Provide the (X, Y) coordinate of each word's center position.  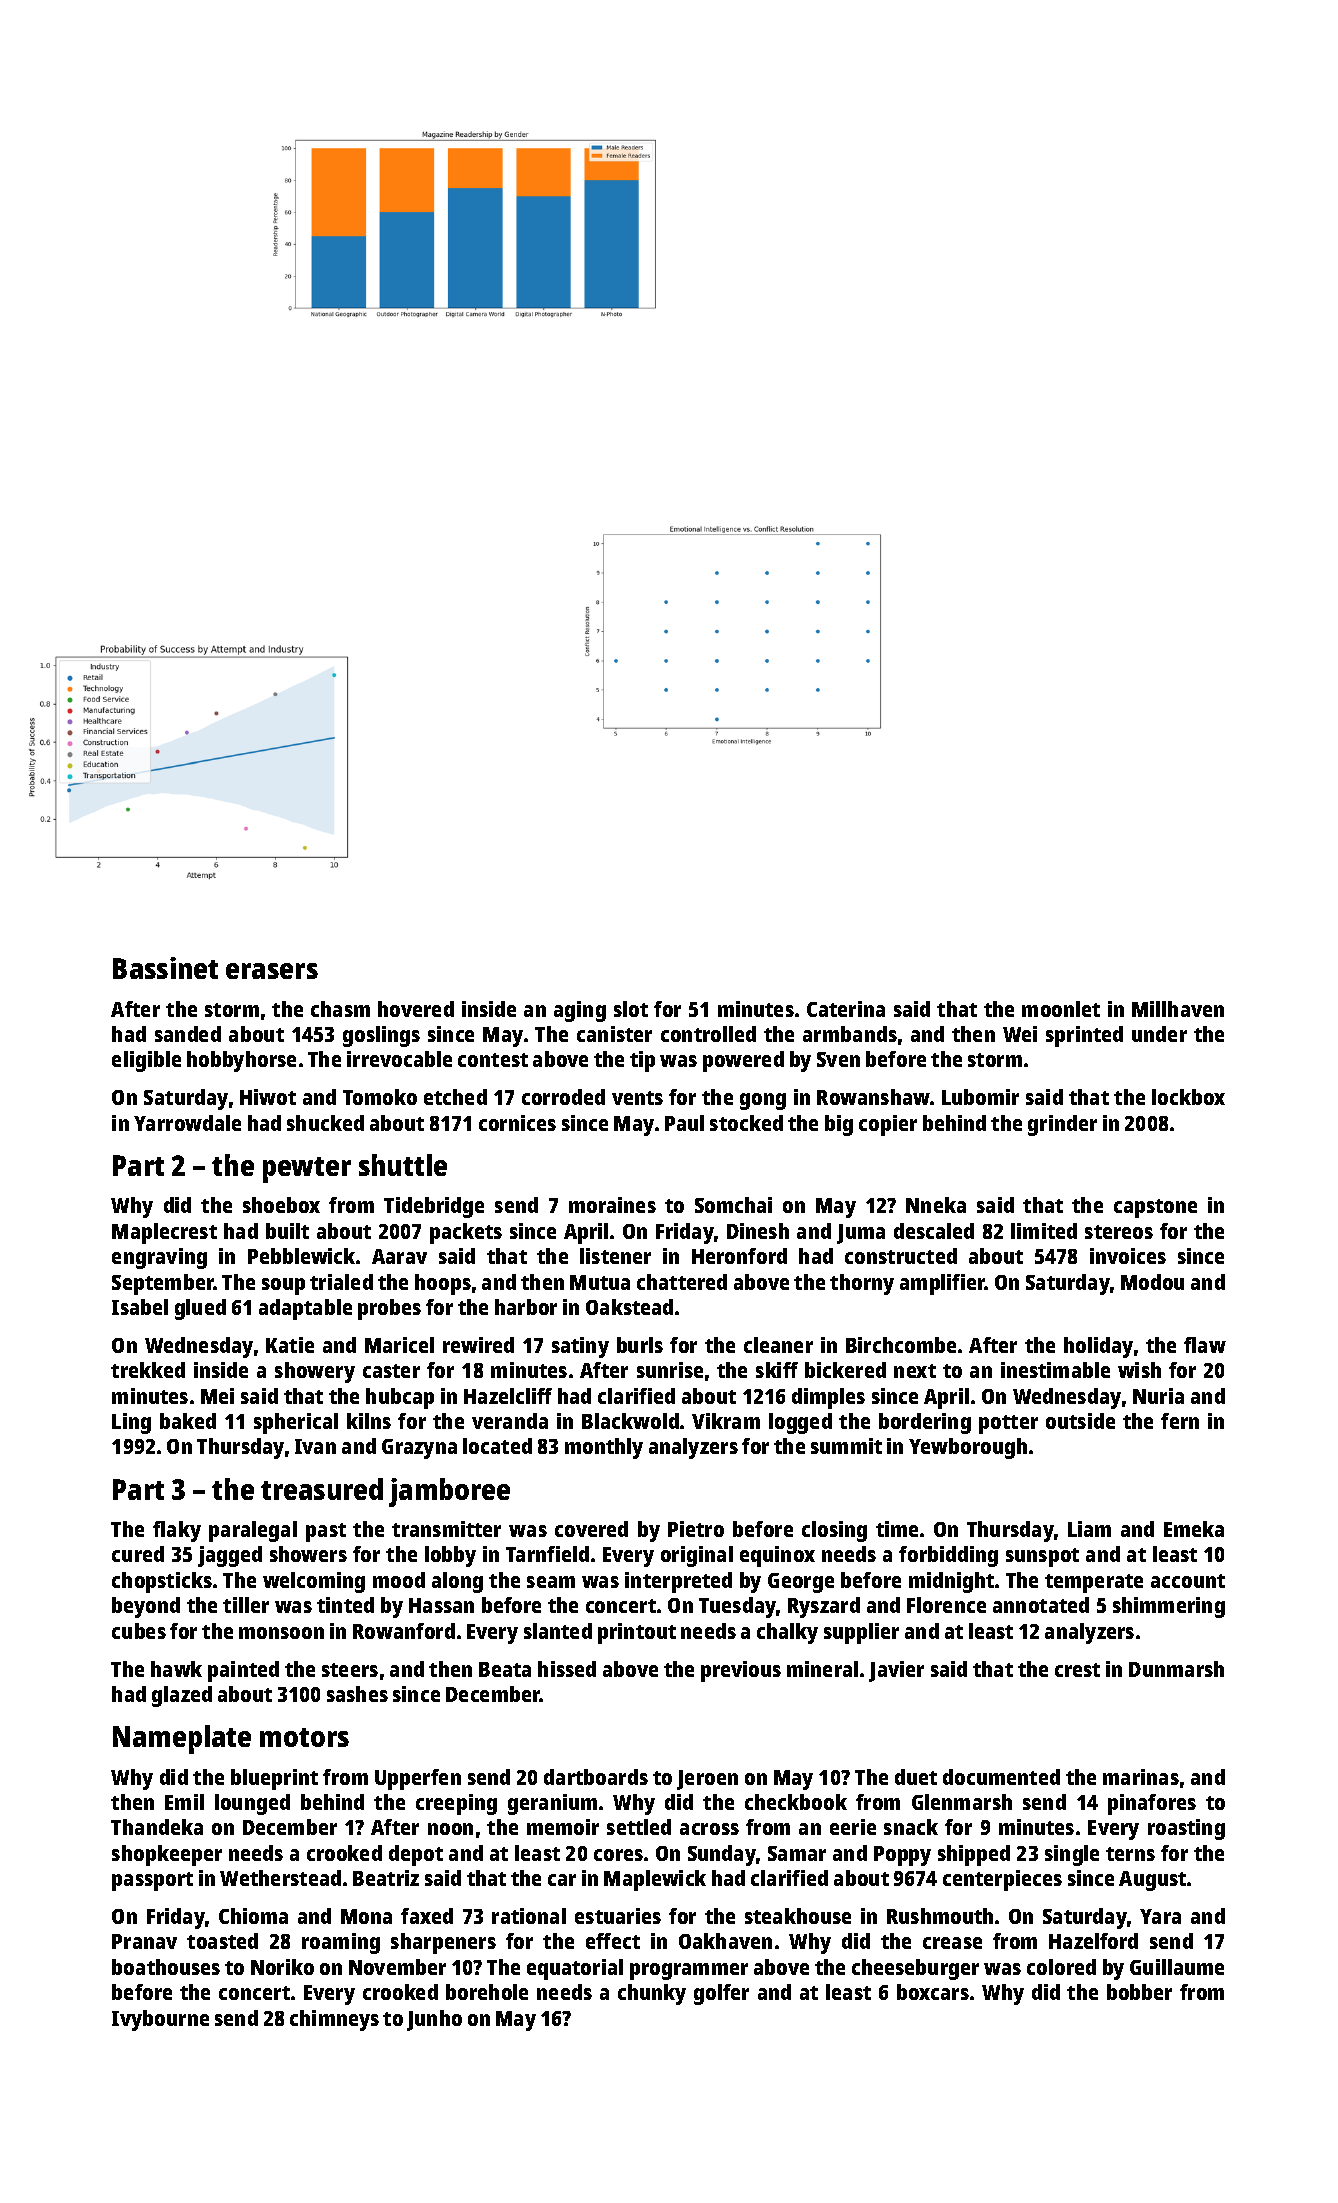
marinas (1141, 1777)
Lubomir (980, 1097)
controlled (708, 1034)
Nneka (936, 1205)
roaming (341, 1943)
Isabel (140, 1307)
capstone (1155, 1208)
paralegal (253, 1531)
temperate (1094, 1583)
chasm (340, 1009)
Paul (684, 1123)
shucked (325, 1123)
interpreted (678, 1582)
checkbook (796, 1802)
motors (304, 1737)
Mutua (600, 1282)
